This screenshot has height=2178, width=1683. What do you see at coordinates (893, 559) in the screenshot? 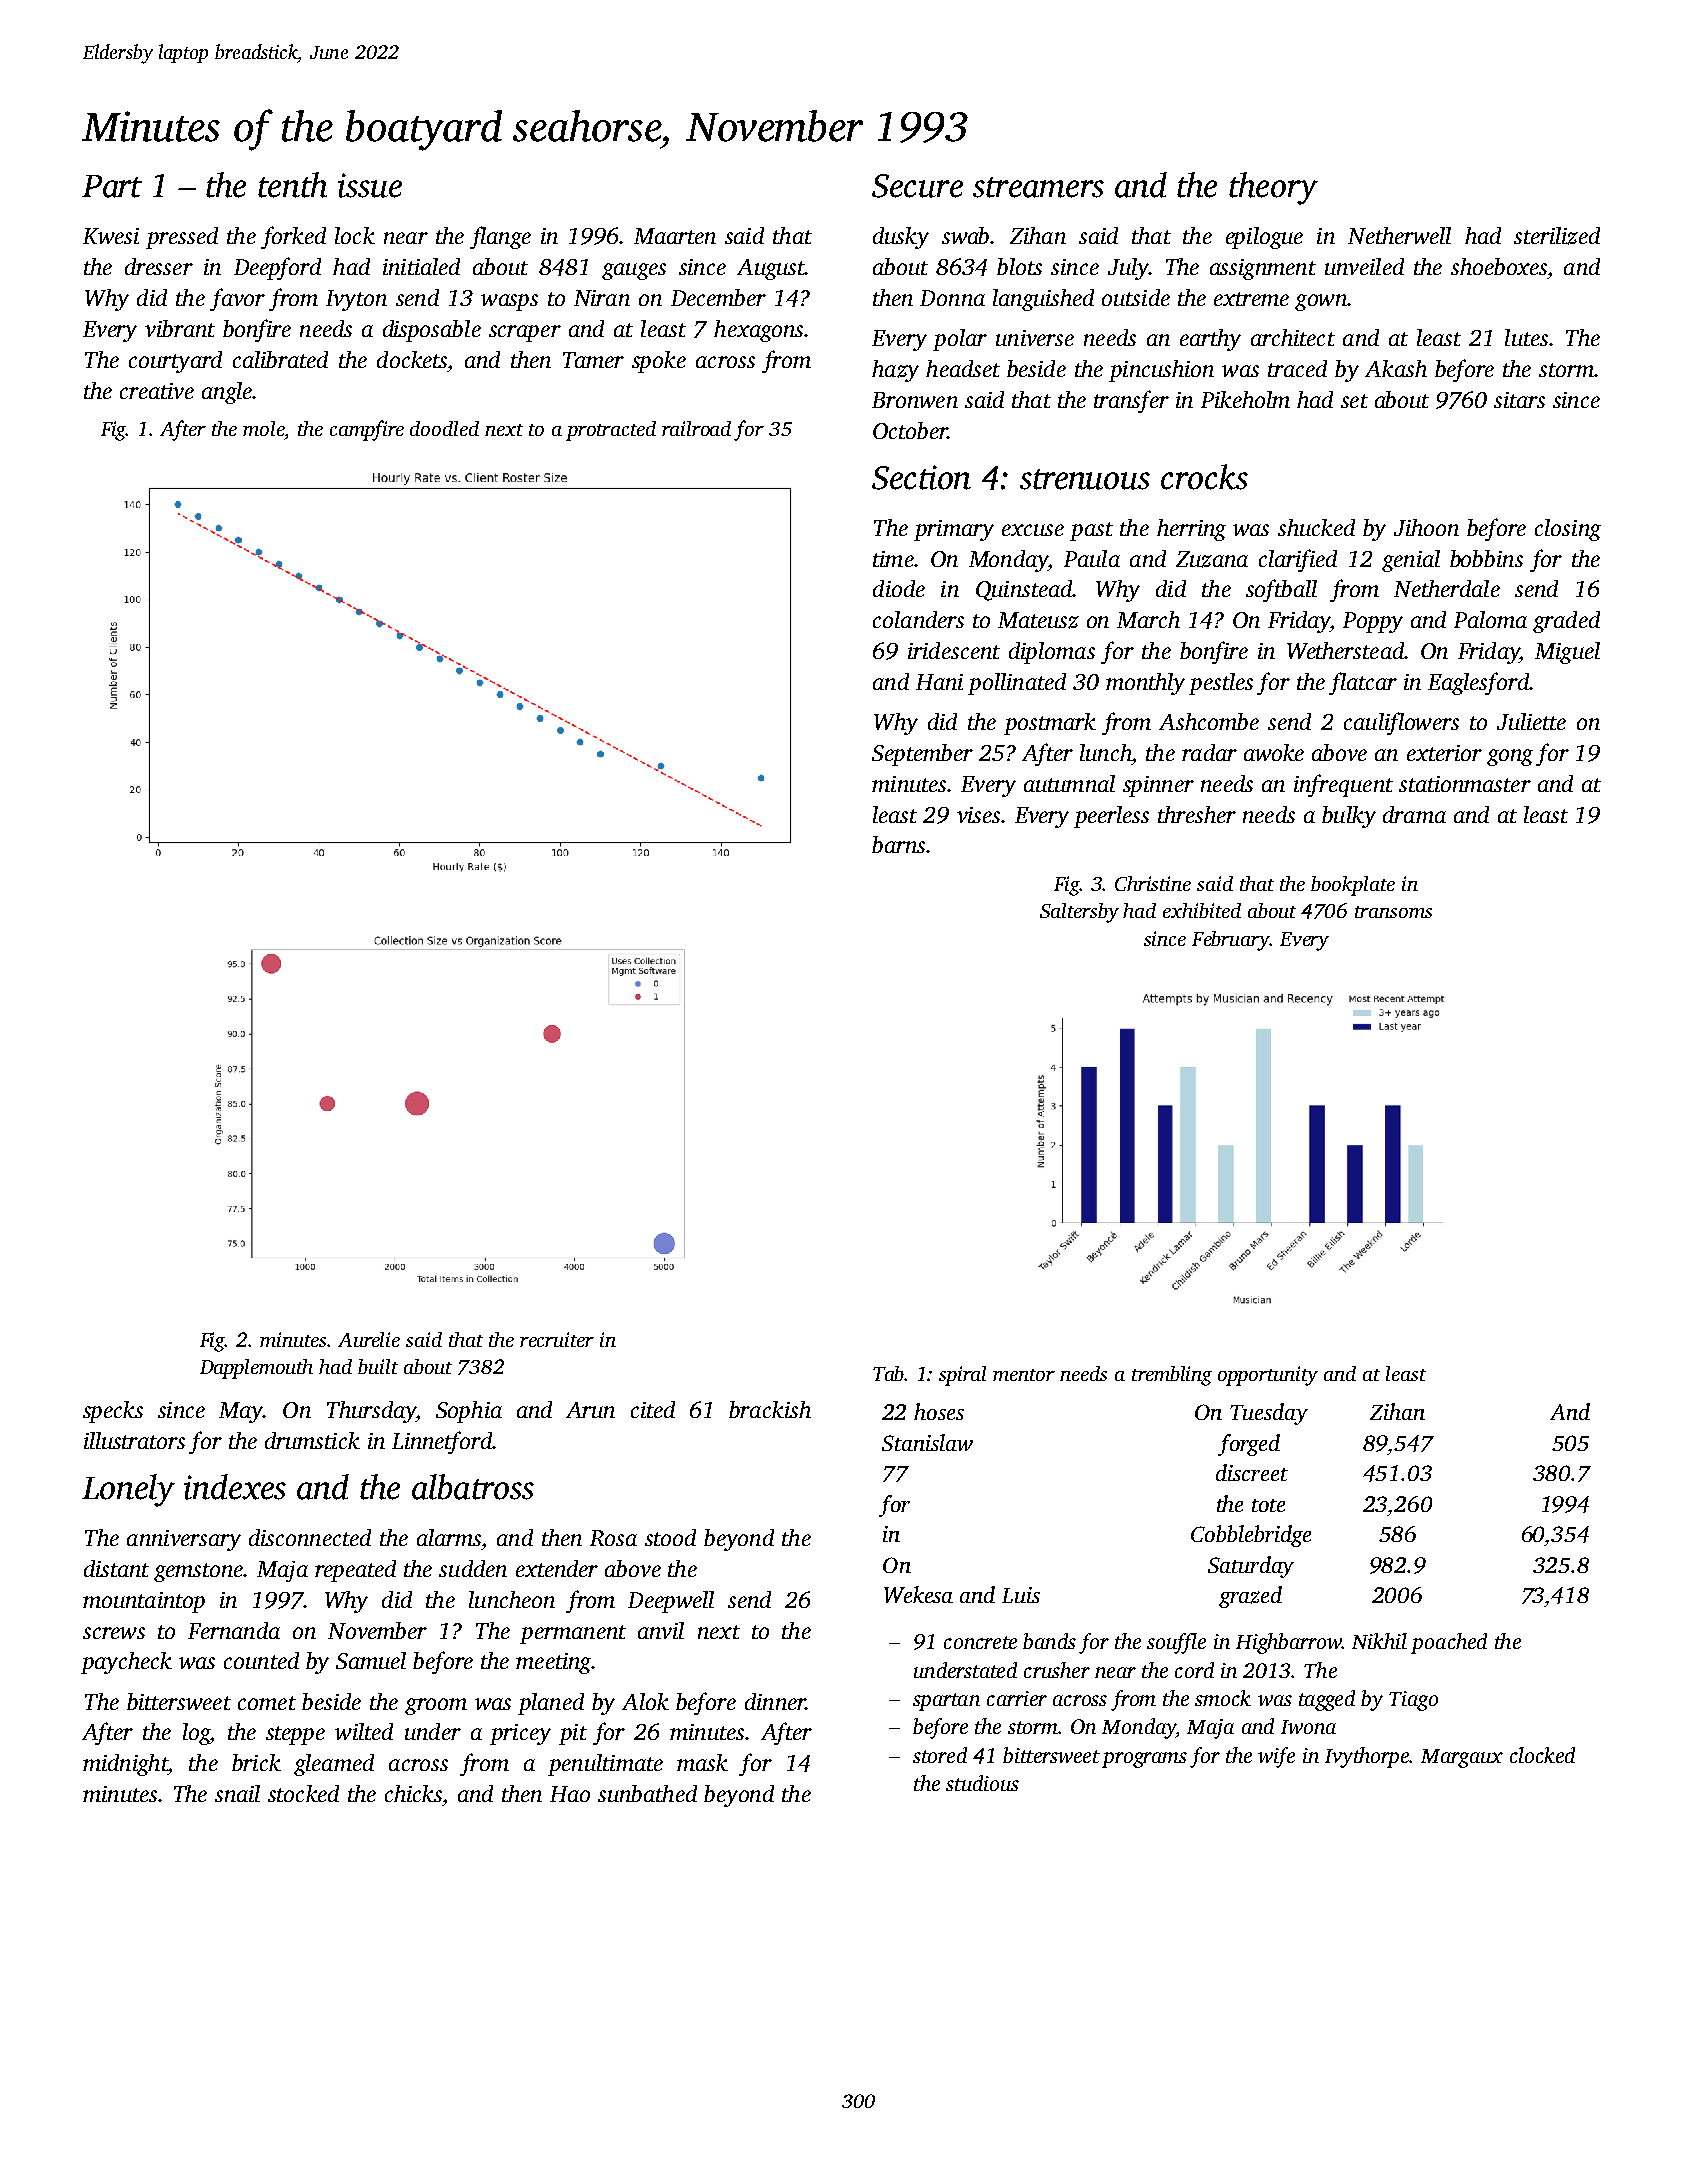
I see `time` at bounding box center [893, 559].
